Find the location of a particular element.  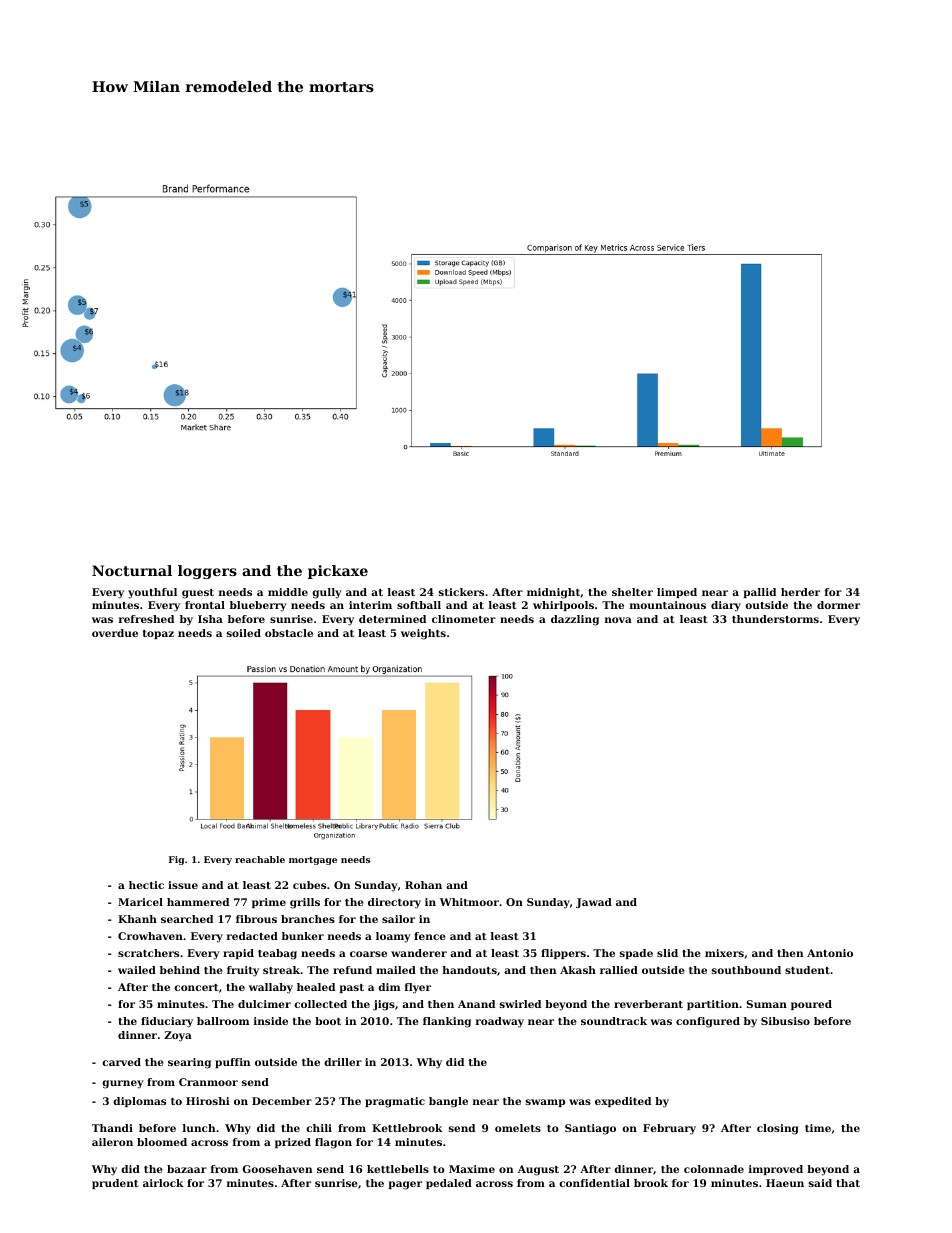

Goosehaven is located at coordinates (277, 1169).
